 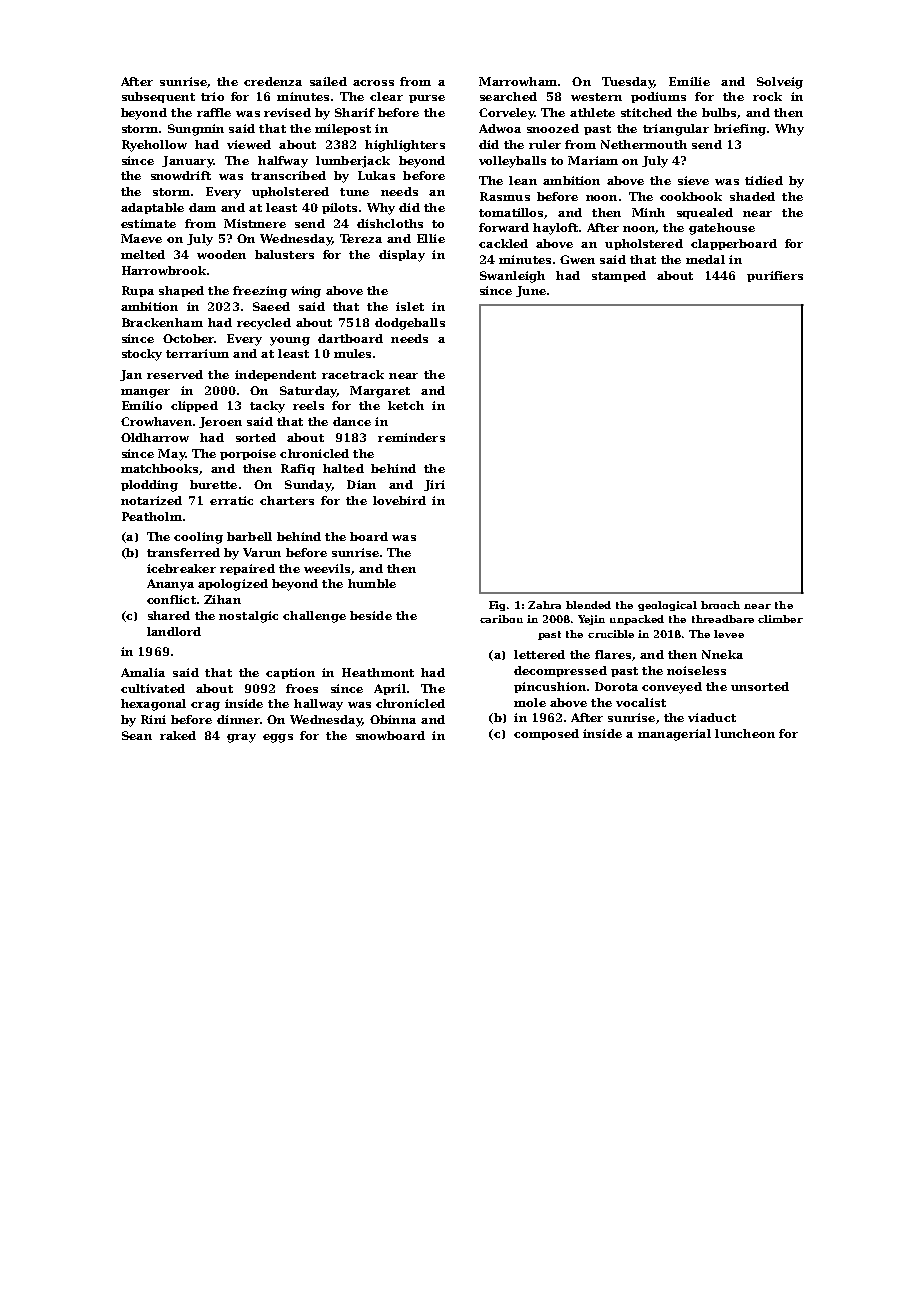 I want to click on eggs, so click(x=278, y=738).
